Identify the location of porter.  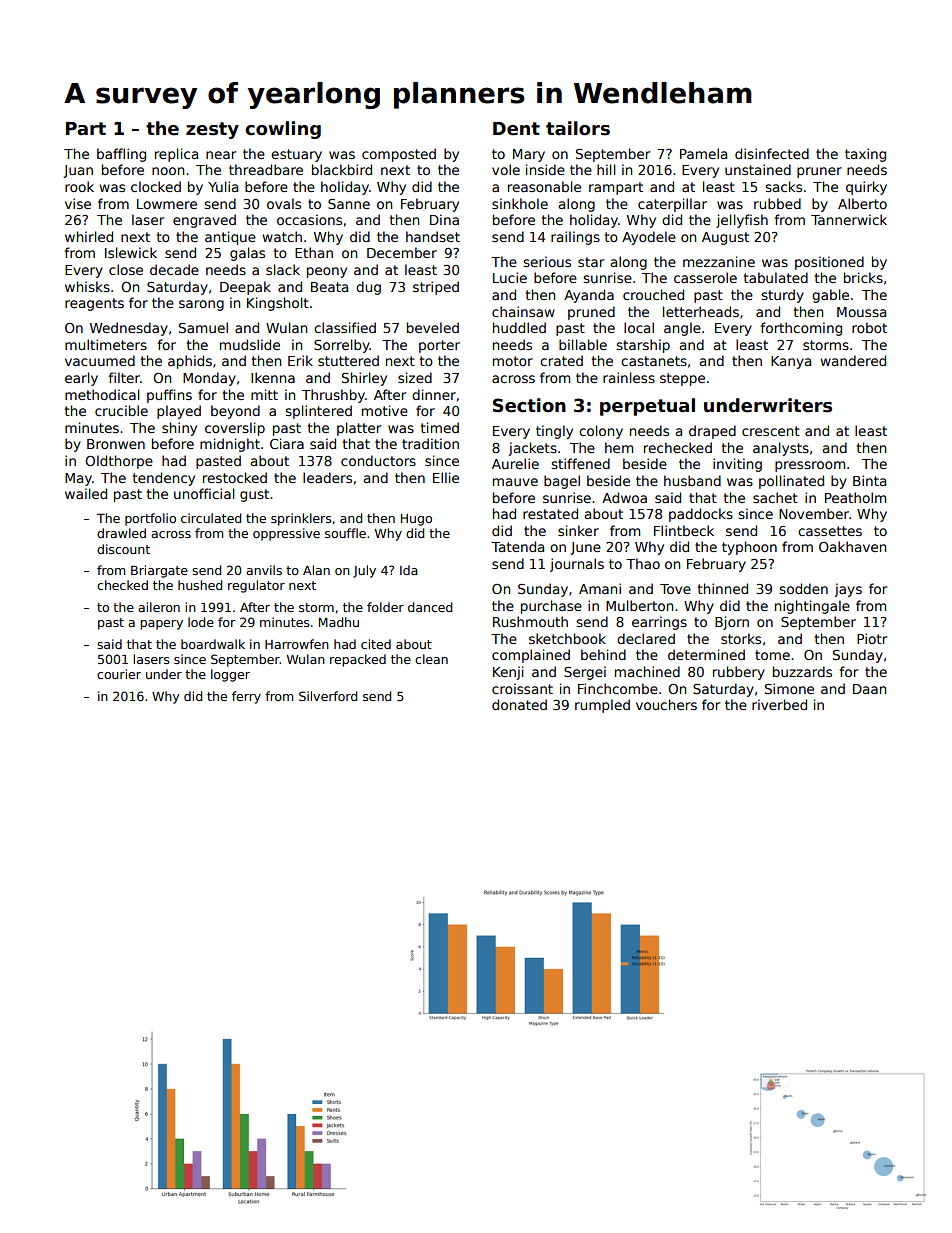
(439, 346).
